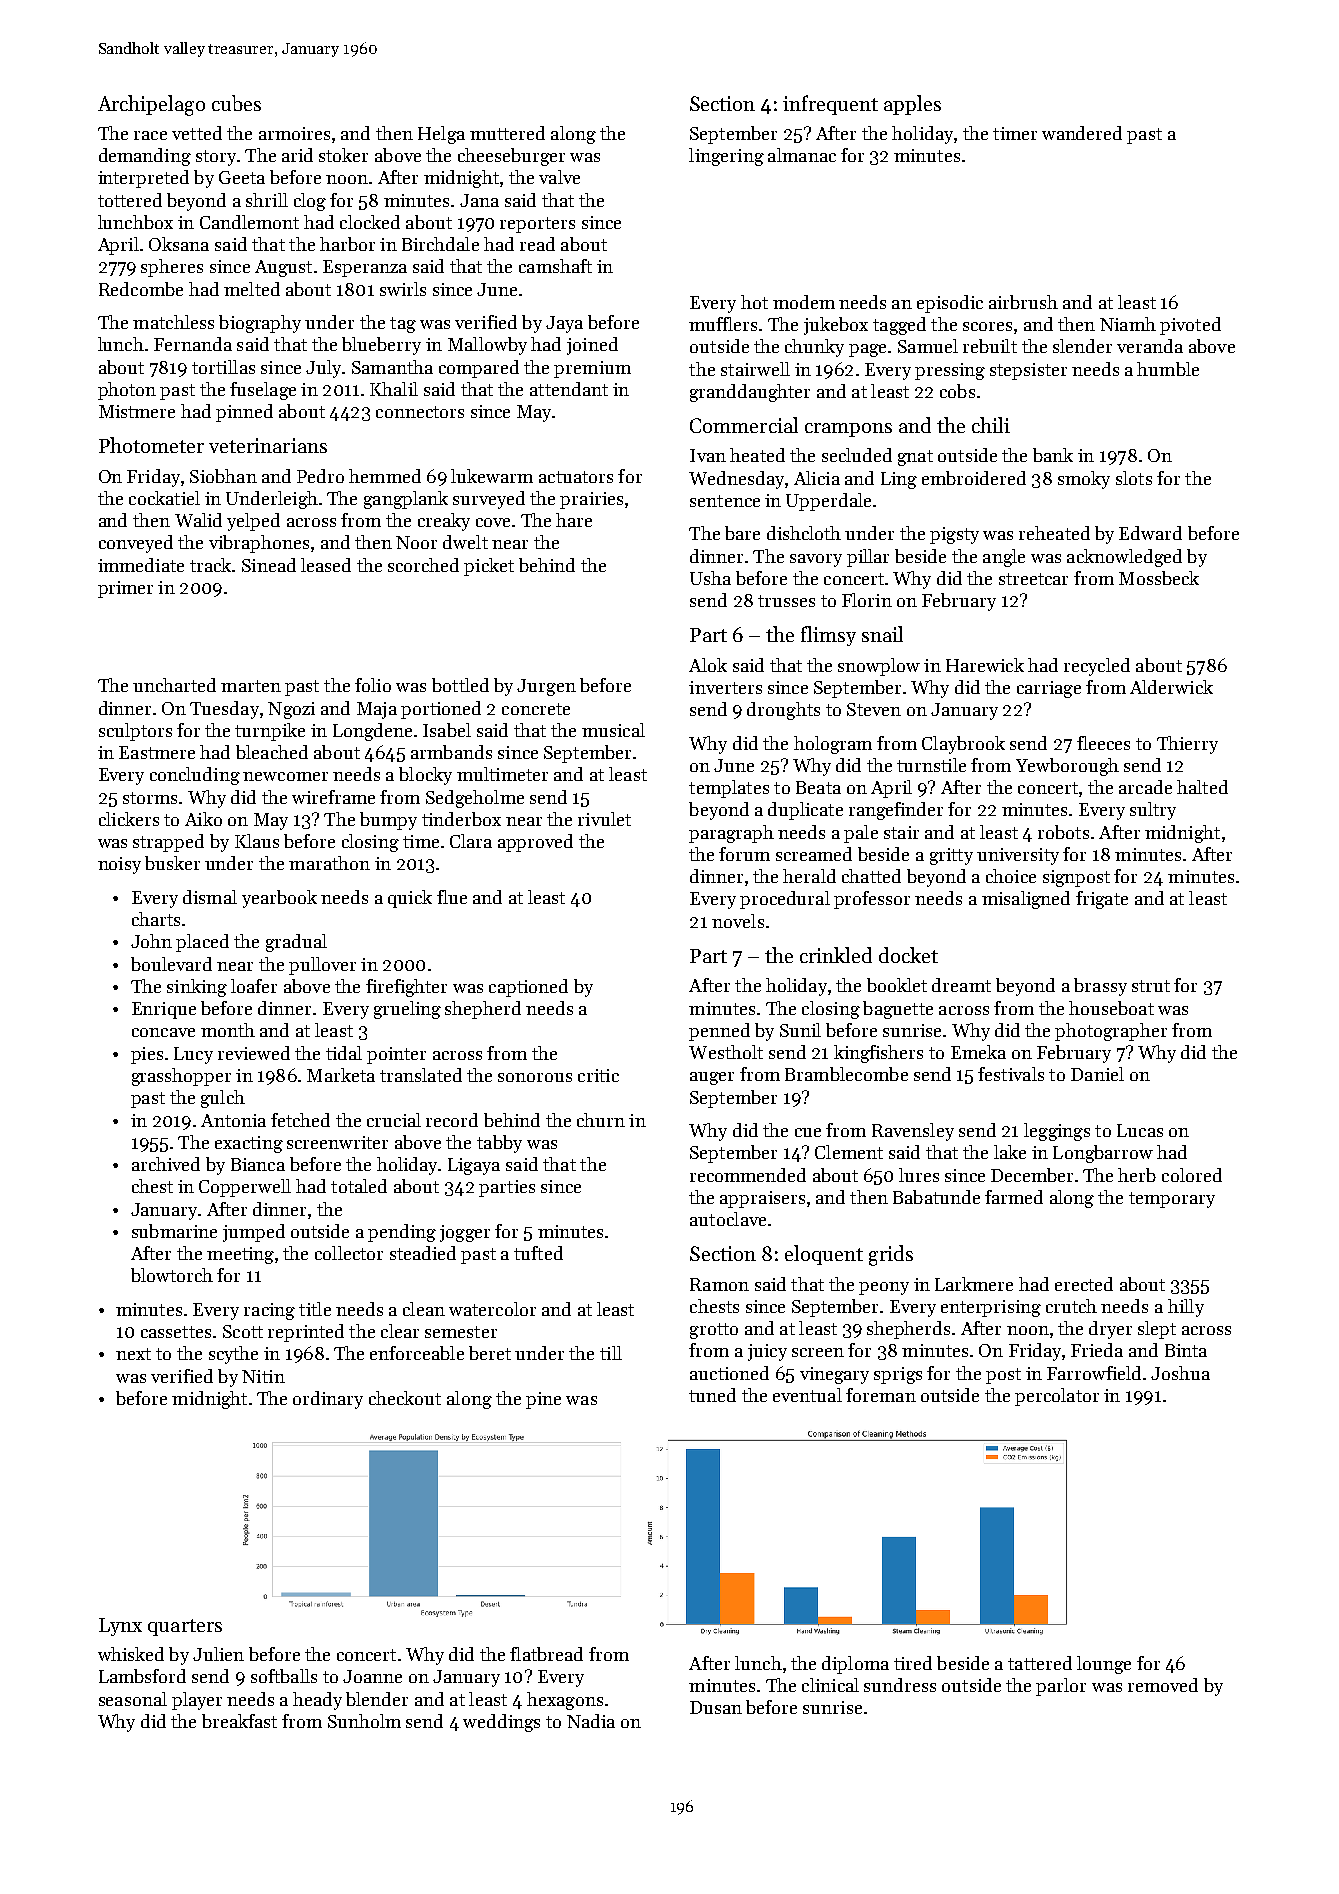  I want to click on airbrush, so click(1023, 302).
